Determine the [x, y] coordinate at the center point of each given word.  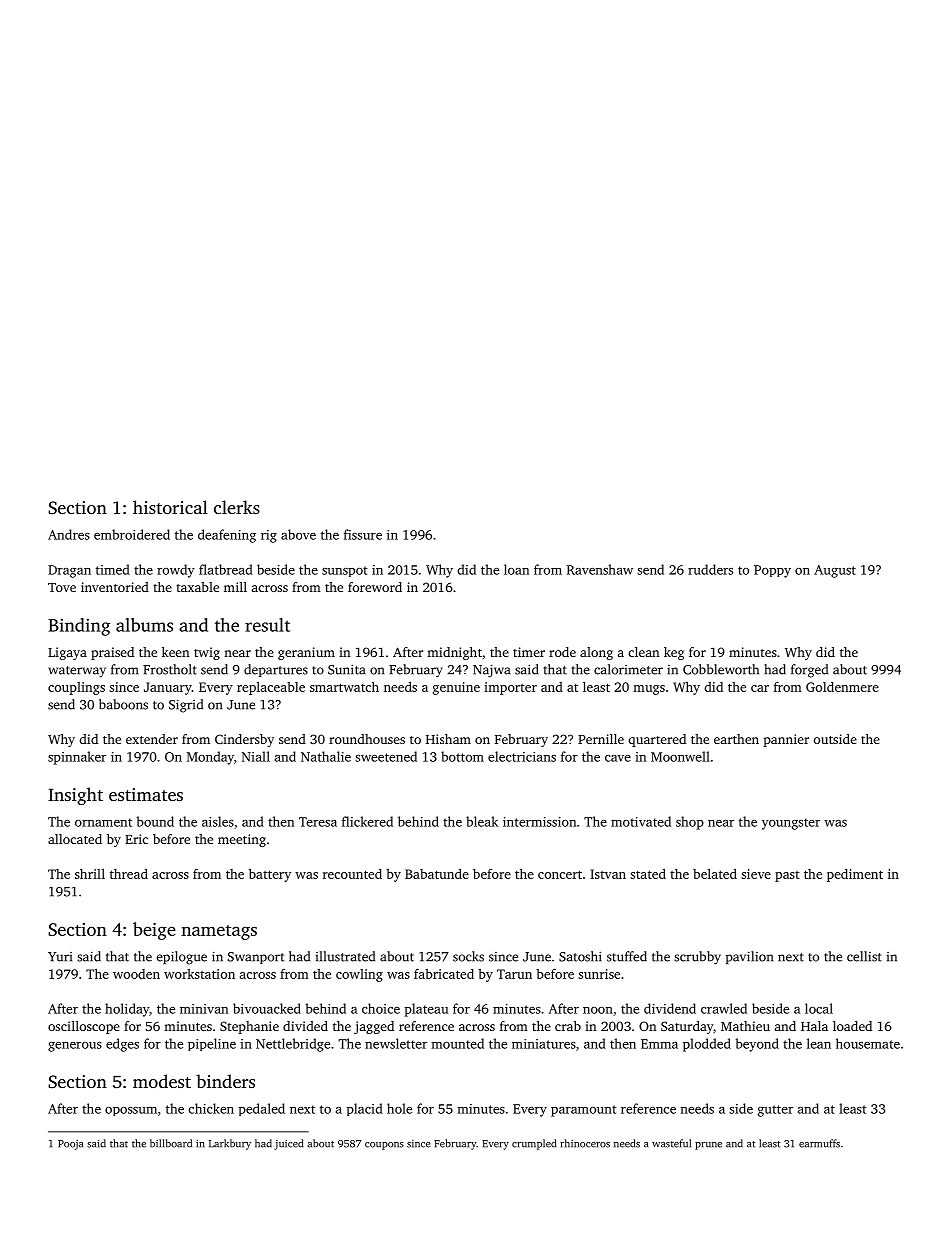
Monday [210, 758]
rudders [710, 569]
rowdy [176, 571]
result [267, 625]
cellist [864, 956]
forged [809, 671]
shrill [90, 873]
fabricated [444, 974]
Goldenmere [842, 687]
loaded [852, 1026]
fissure [363, 534]
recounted [352, 874]
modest [162, 1081]
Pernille [601, 739]
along [596, 653]
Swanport [256, 958]
